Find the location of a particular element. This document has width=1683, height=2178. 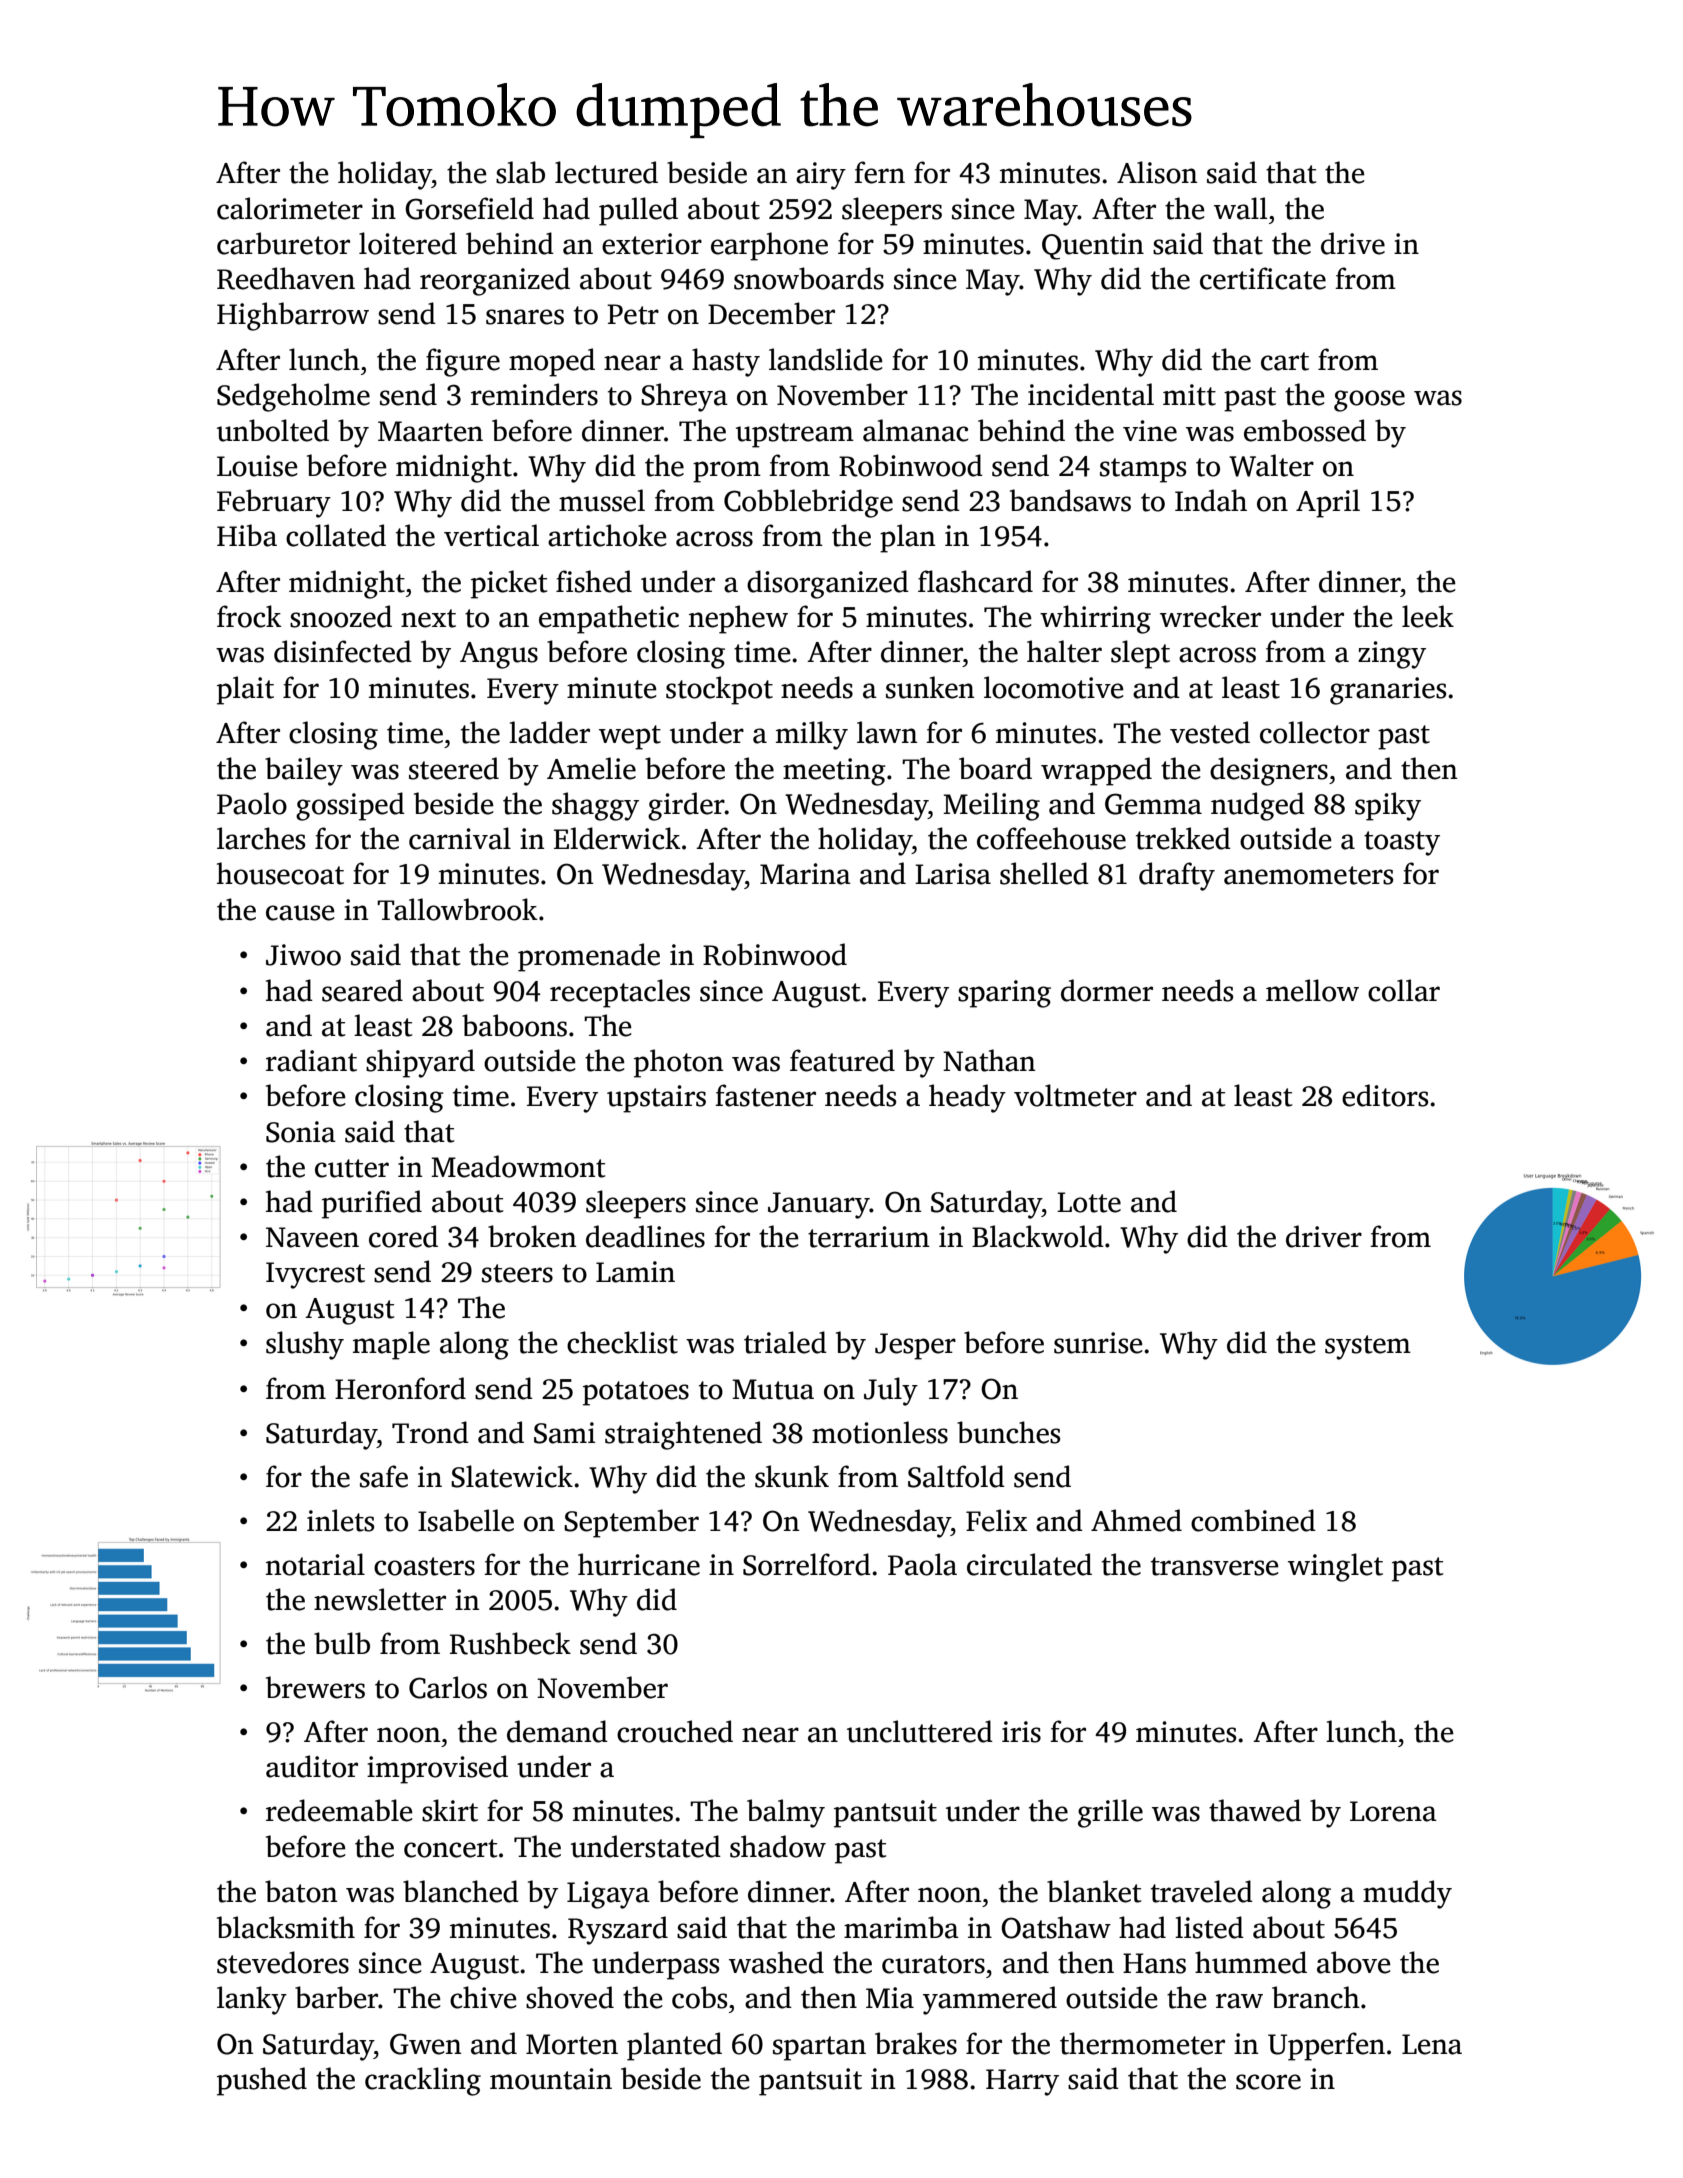

Alison is located at coordinates (1157, 172).
